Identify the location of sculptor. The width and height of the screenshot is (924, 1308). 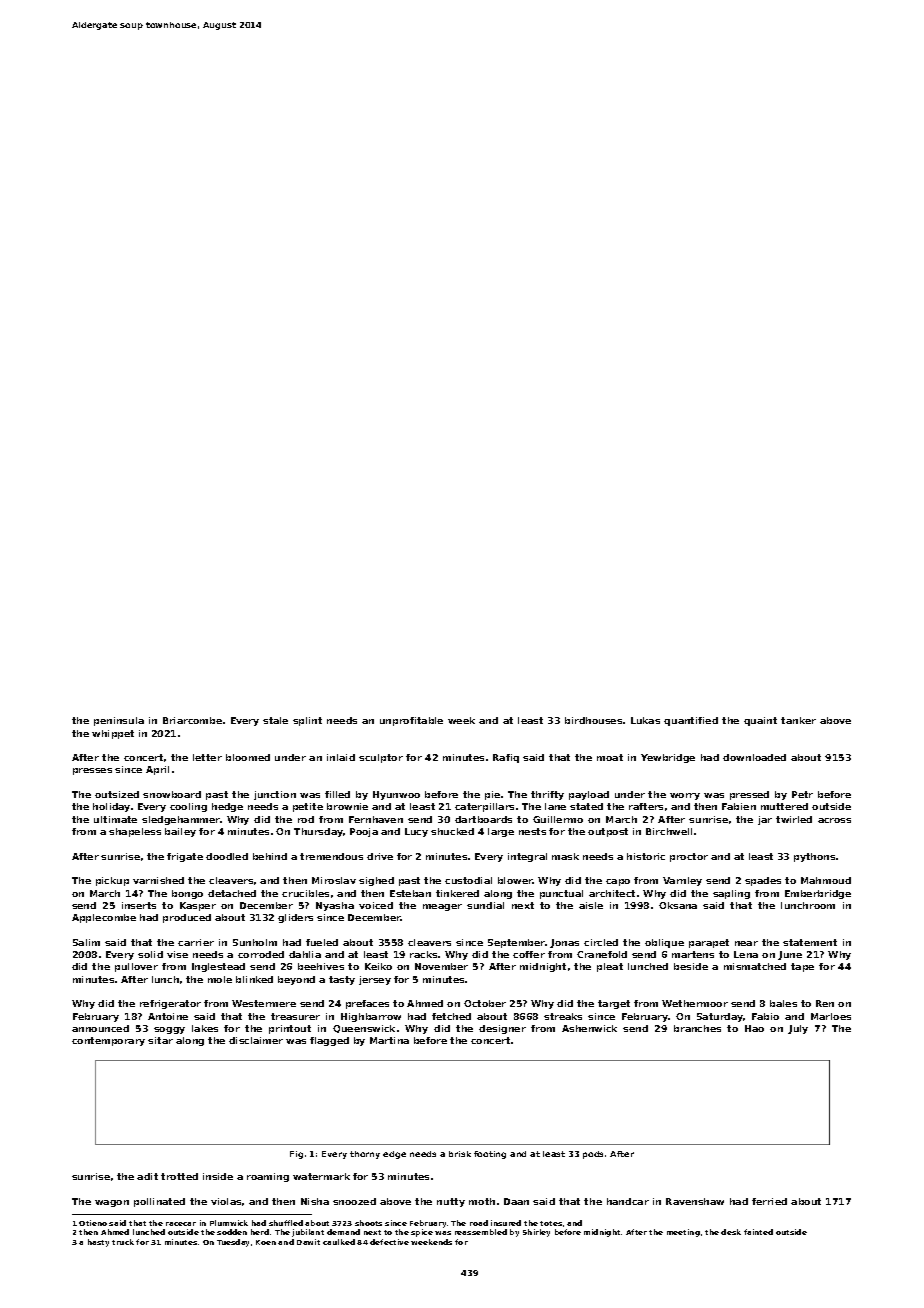
(381, 758).
